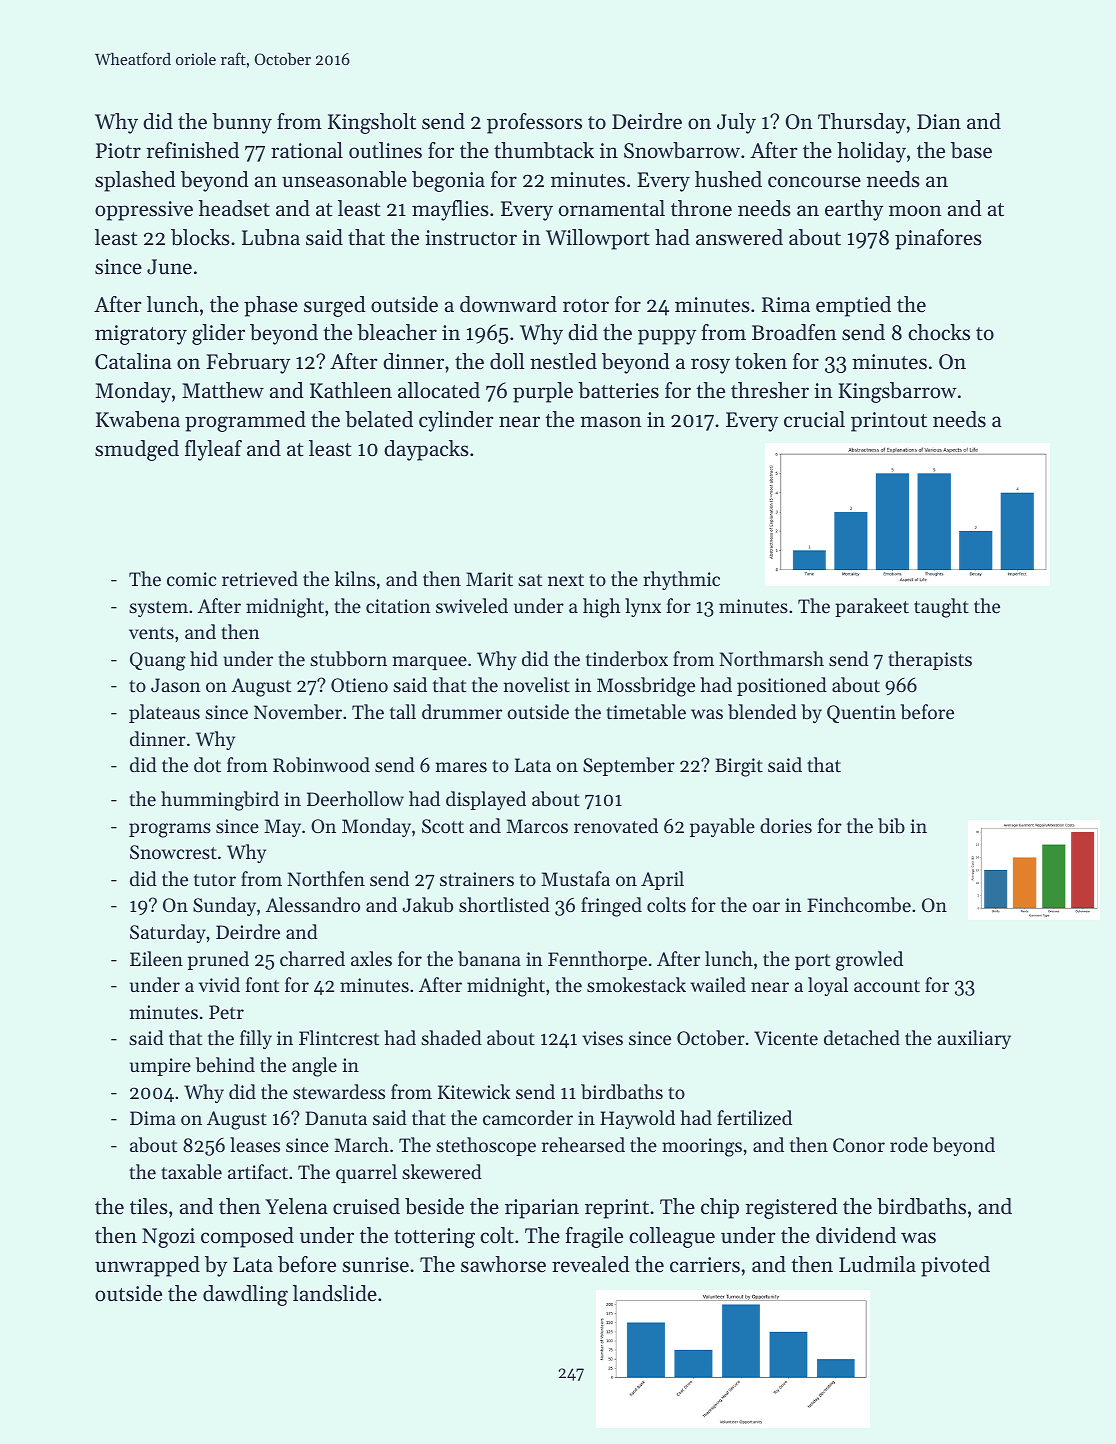 The height and width of the screenshot is (1444, 1116). I want to click on Kingsholt, so click(372, 123).
